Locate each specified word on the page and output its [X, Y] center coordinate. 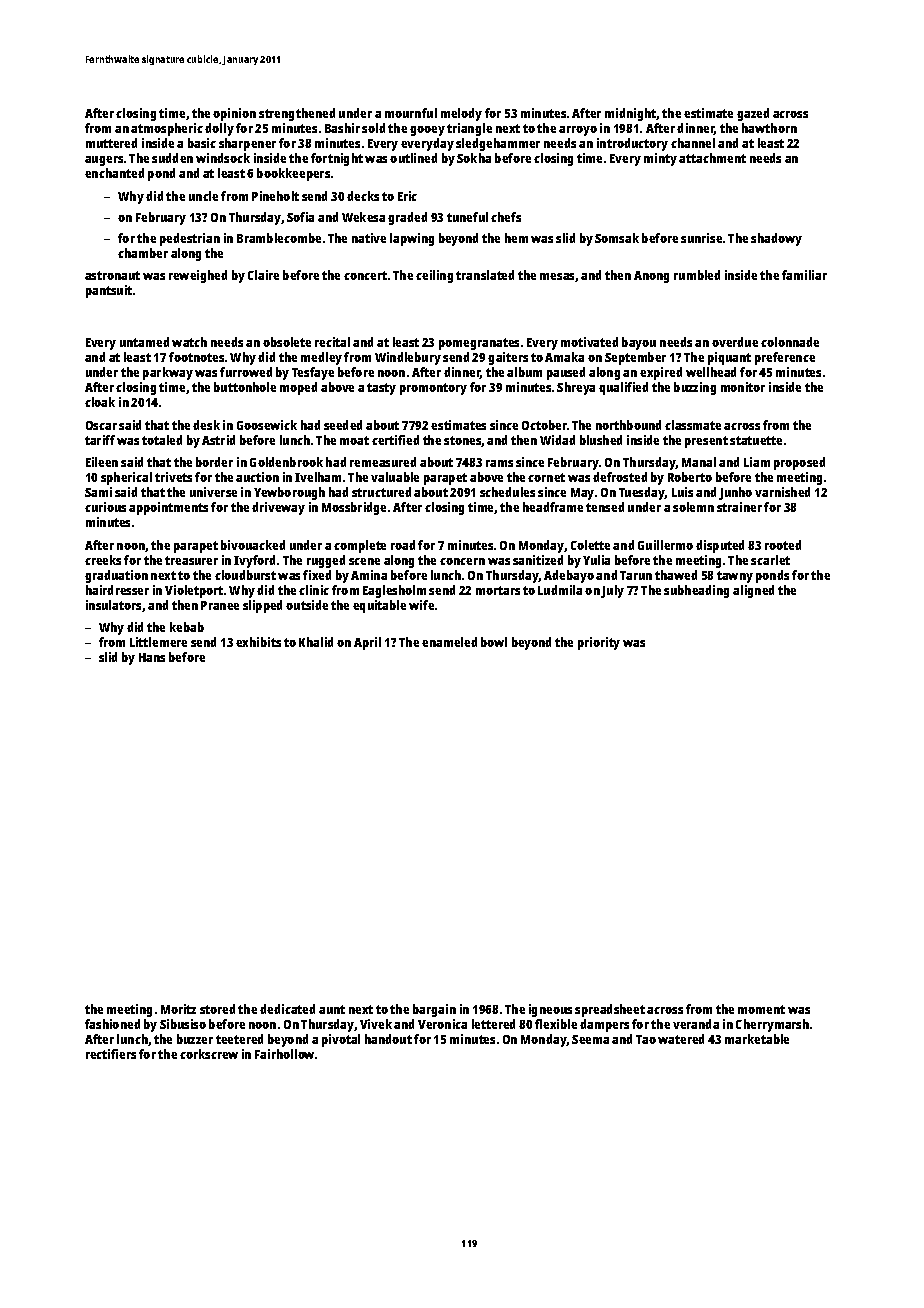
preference [785, 358]
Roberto [690, 477]
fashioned [112, 1024]
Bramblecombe [279, 238]
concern [462, 561]
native [369, 238]
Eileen [102, 462]
